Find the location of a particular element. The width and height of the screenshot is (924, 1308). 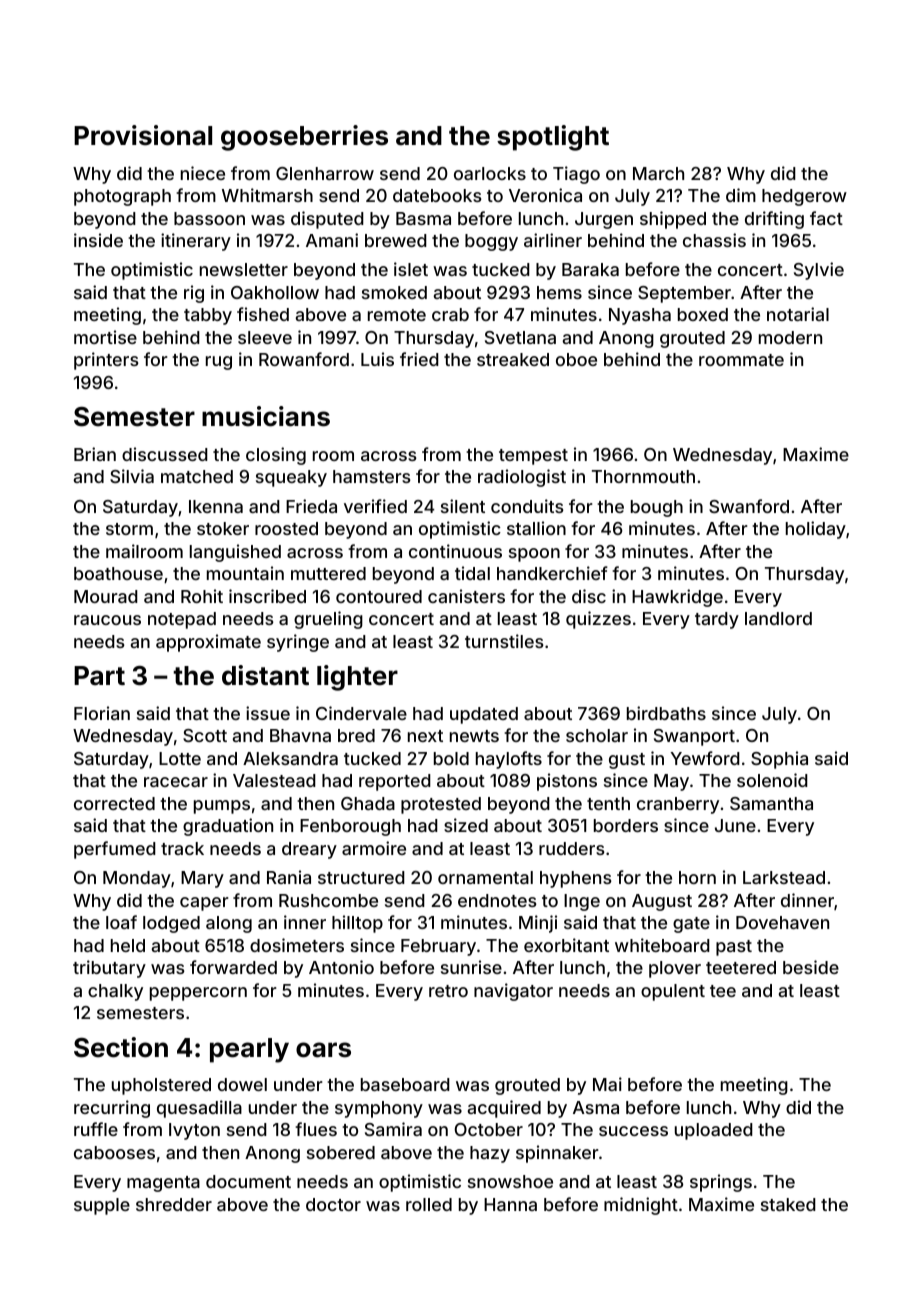

supple is located at coordinates (102, 1206).
